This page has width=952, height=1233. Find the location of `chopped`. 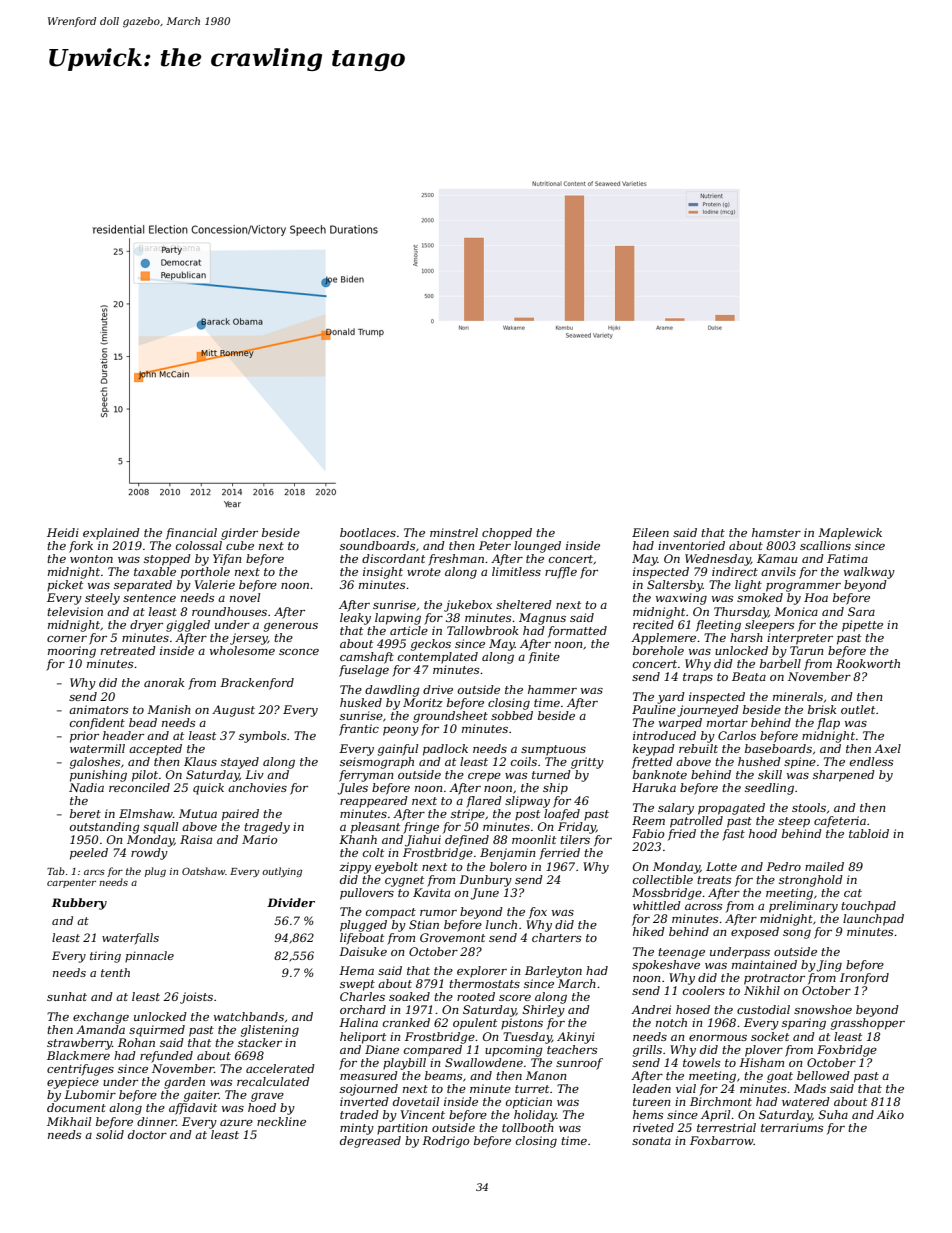

chopped is located at coordinates (507, 534).
